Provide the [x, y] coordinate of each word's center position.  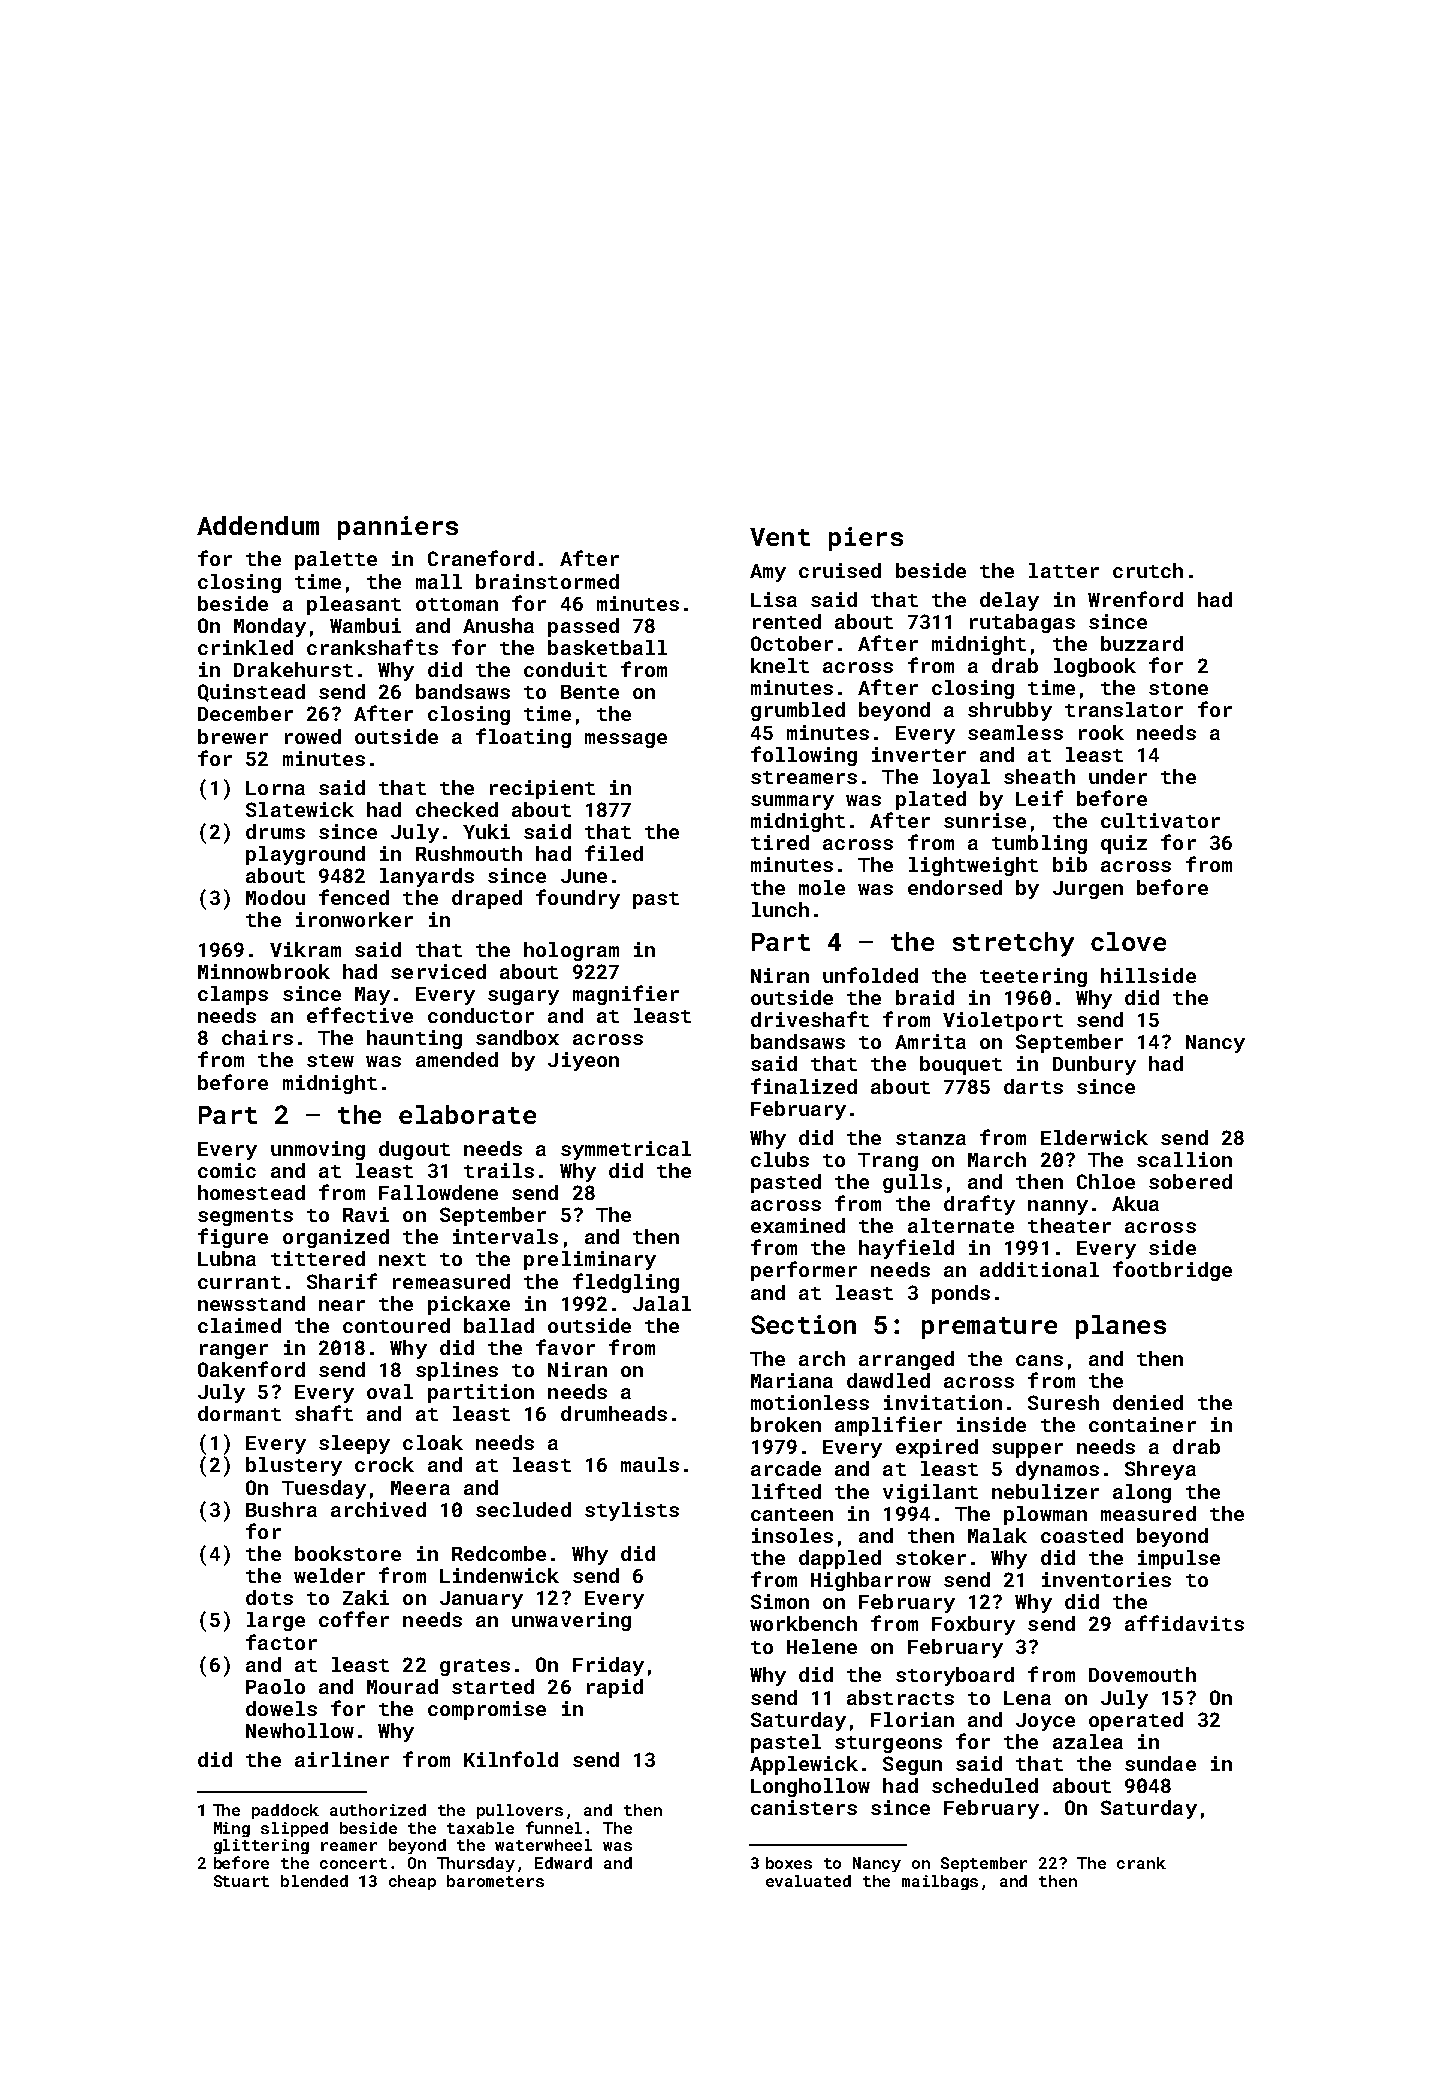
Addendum [258, 525]
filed [614, 853]
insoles [792, 1535]
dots [269, 1597]
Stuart [241, 1881]
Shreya [1160, 1470]
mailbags [940, 1882]
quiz [1124, 844]
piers [866, 539]
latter [1064, 570]
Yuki [486, 831]
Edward [563, 1863]
